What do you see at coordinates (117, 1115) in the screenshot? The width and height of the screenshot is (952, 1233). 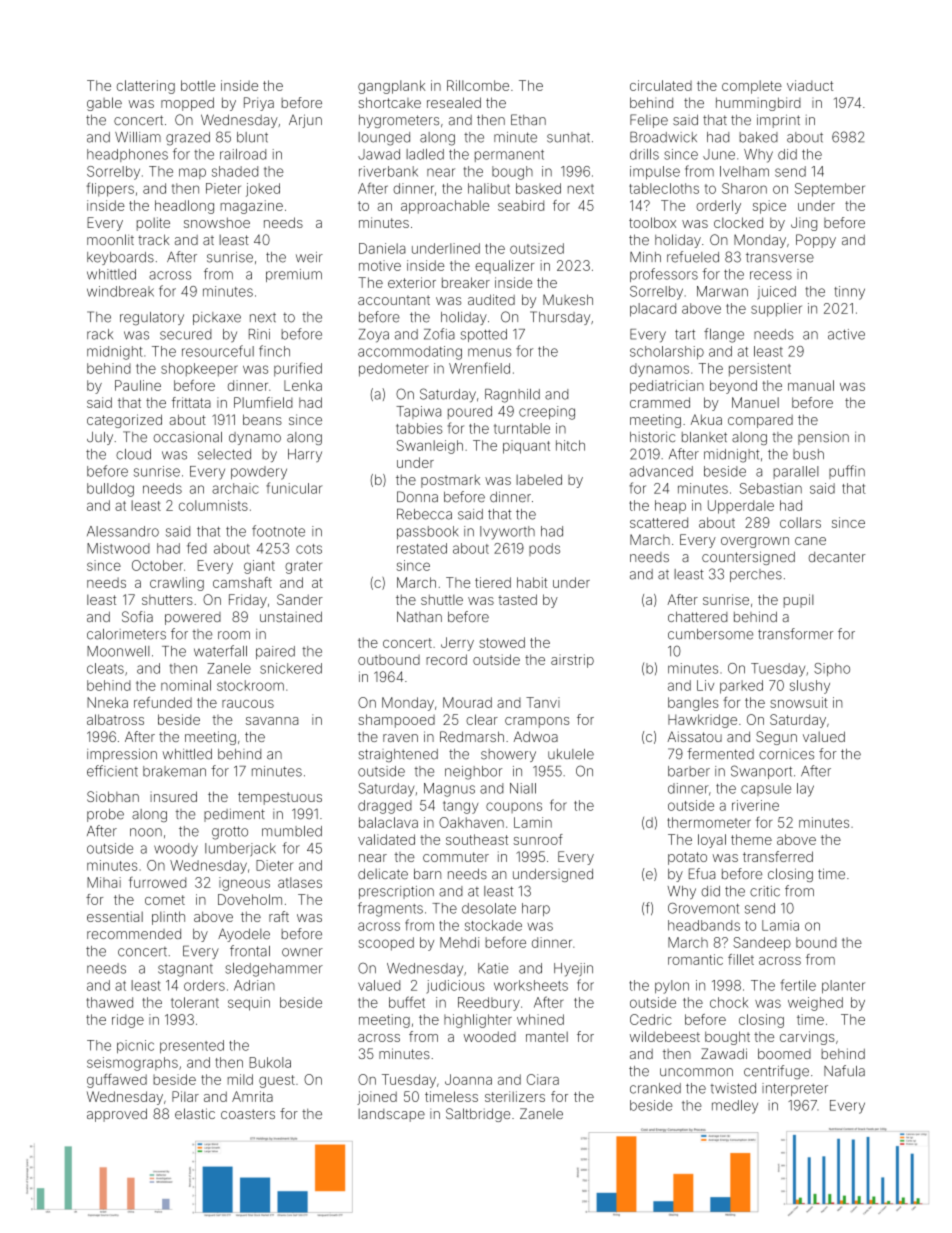 I see `approved` at bounding box center [117, 1115].
